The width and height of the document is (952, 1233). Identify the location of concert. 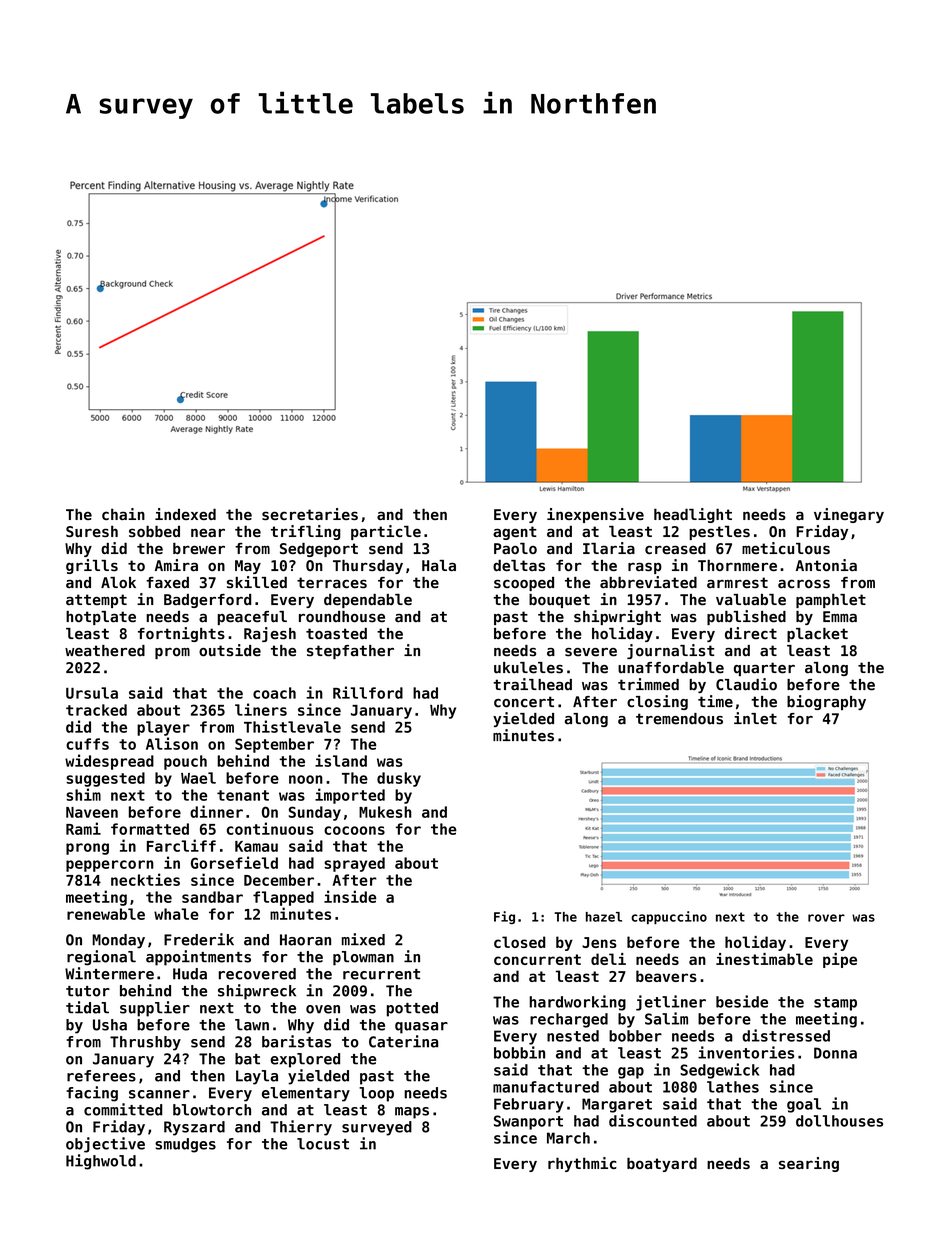
(524, 702).
